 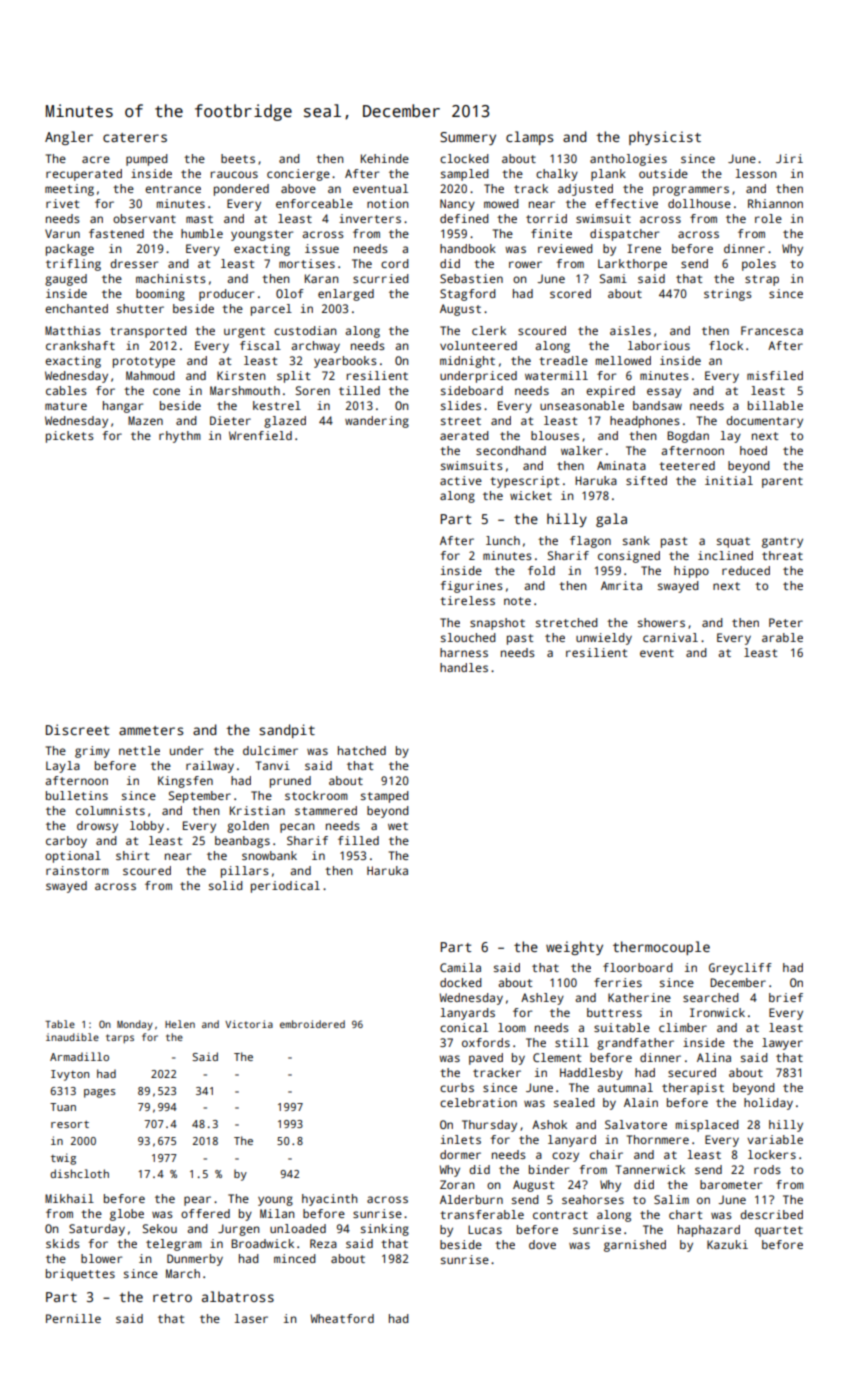 What do you see at coordinates (238, 158) in the document?
I see `beets` at bounding box center [238, 158].
